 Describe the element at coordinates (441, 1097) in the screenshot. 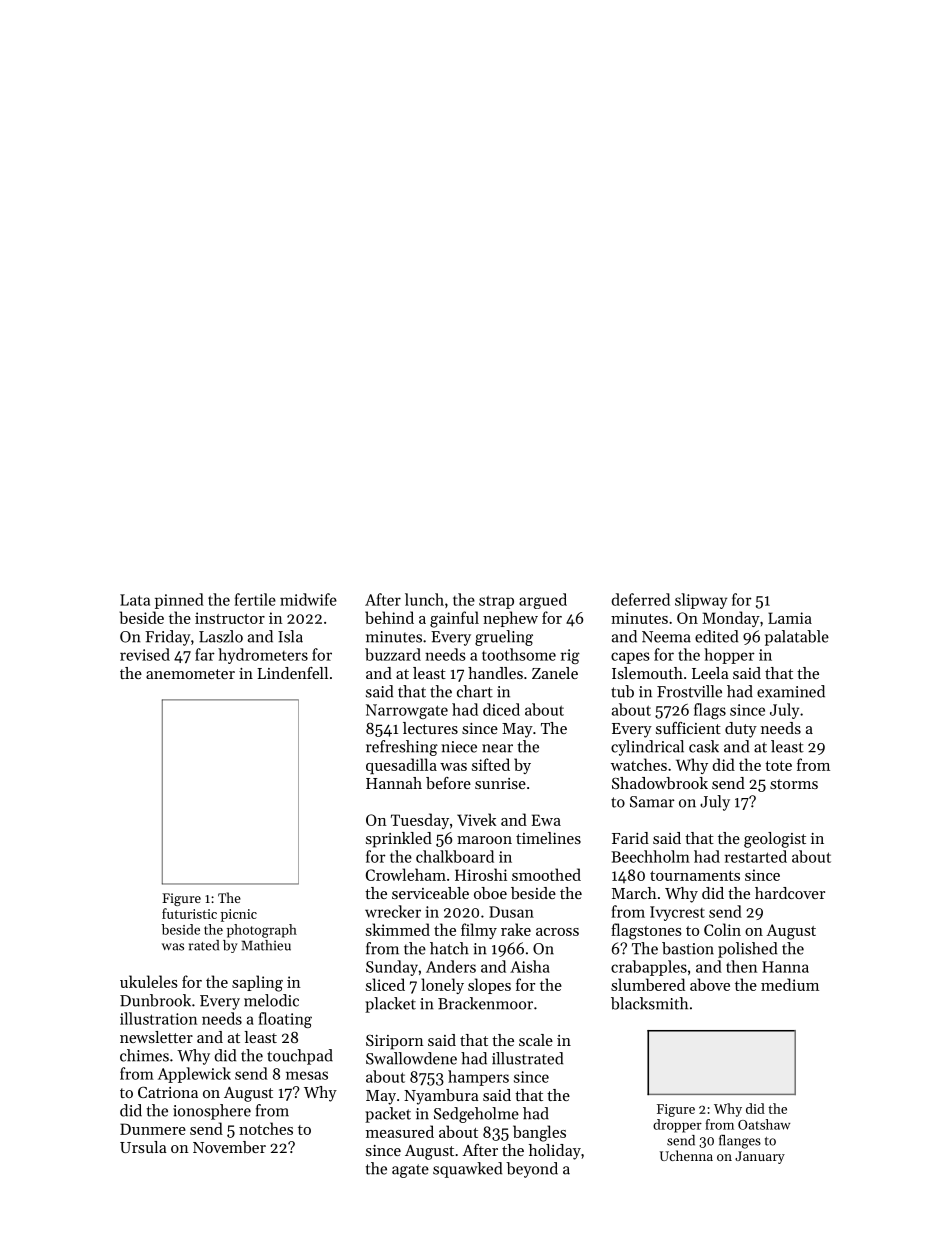

I see `Nyambura` at that location.
